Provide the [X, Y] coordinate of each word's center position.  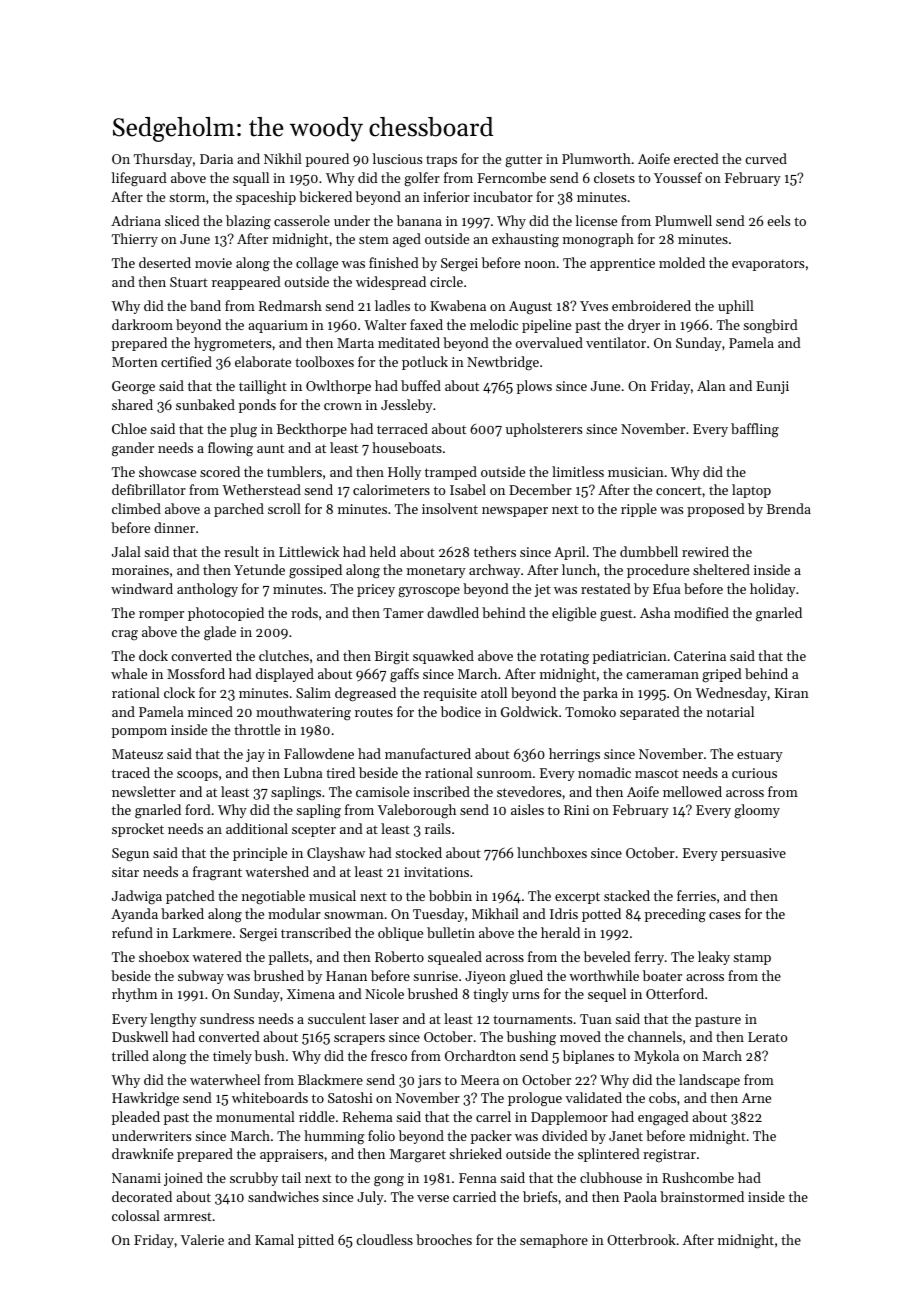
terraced [402, 428]
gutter [523, 161]
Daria [216, 159]
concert [679, 490]
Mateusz [137, 754]
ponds [257, 406]
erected [696, 158]
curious [754, 773]
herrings [574, 755]
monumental [255, 1116]
